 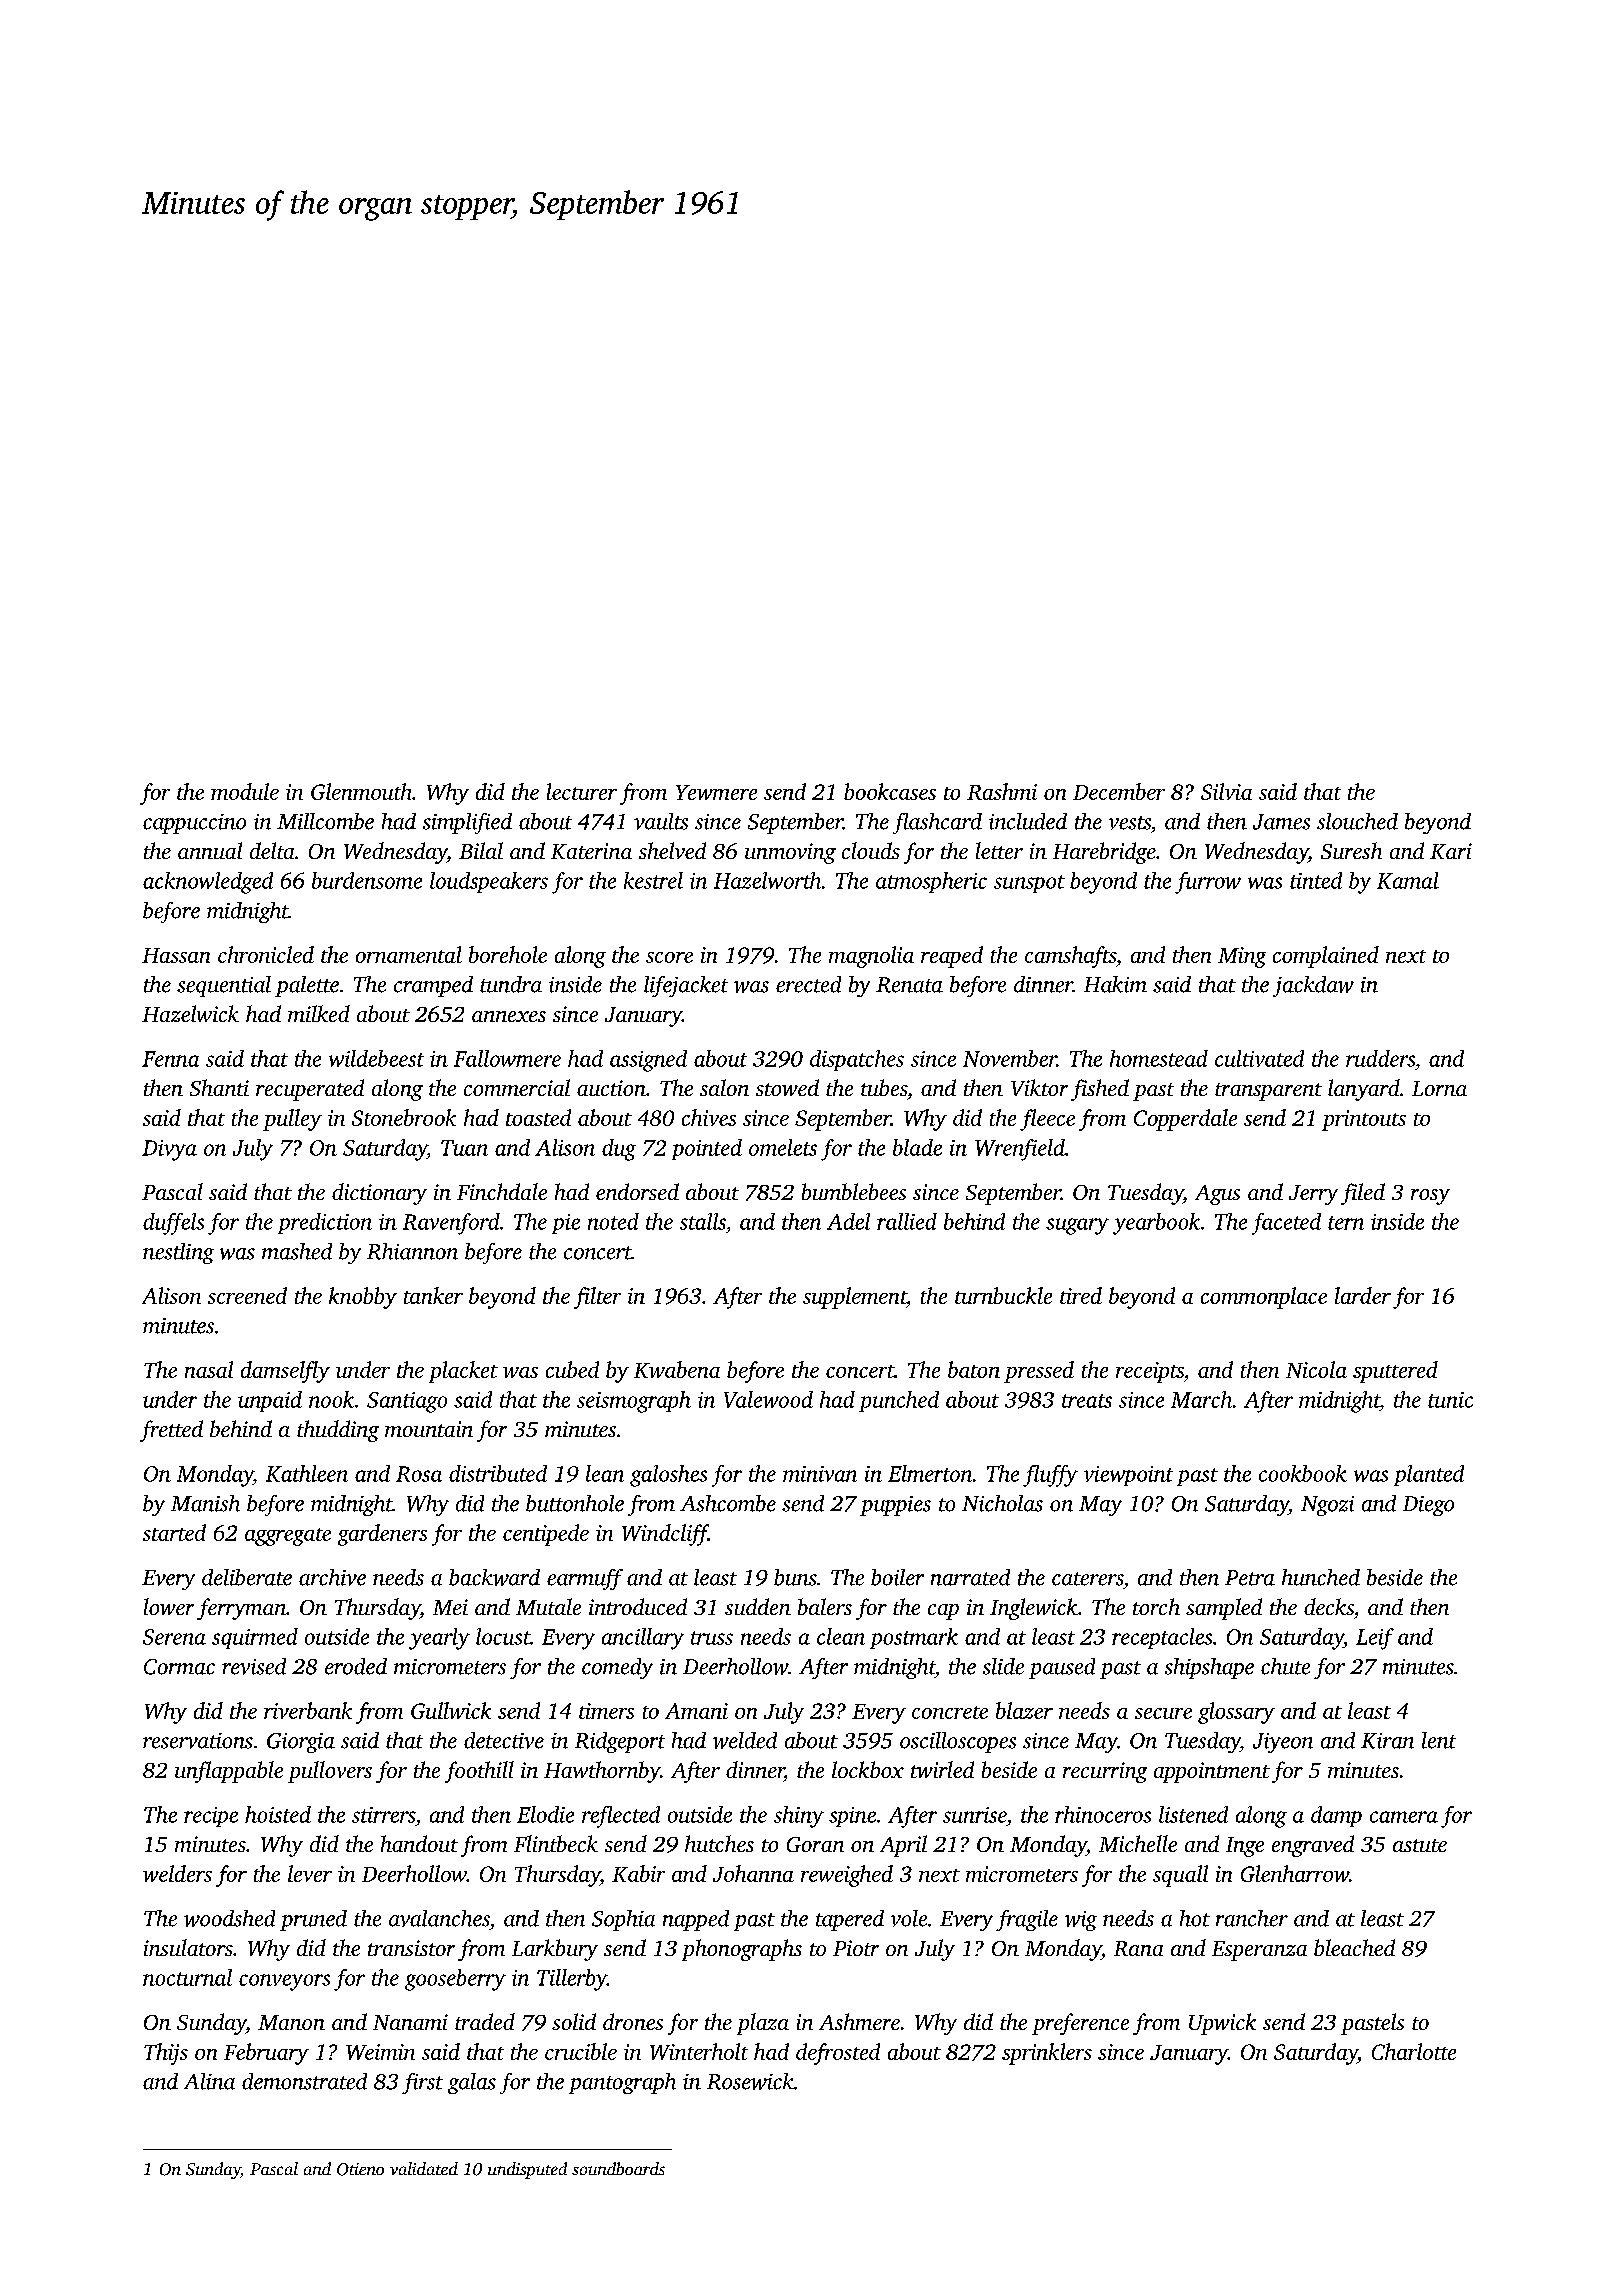 I want to click on Charlotte, so click(x=1414, y=2051).
